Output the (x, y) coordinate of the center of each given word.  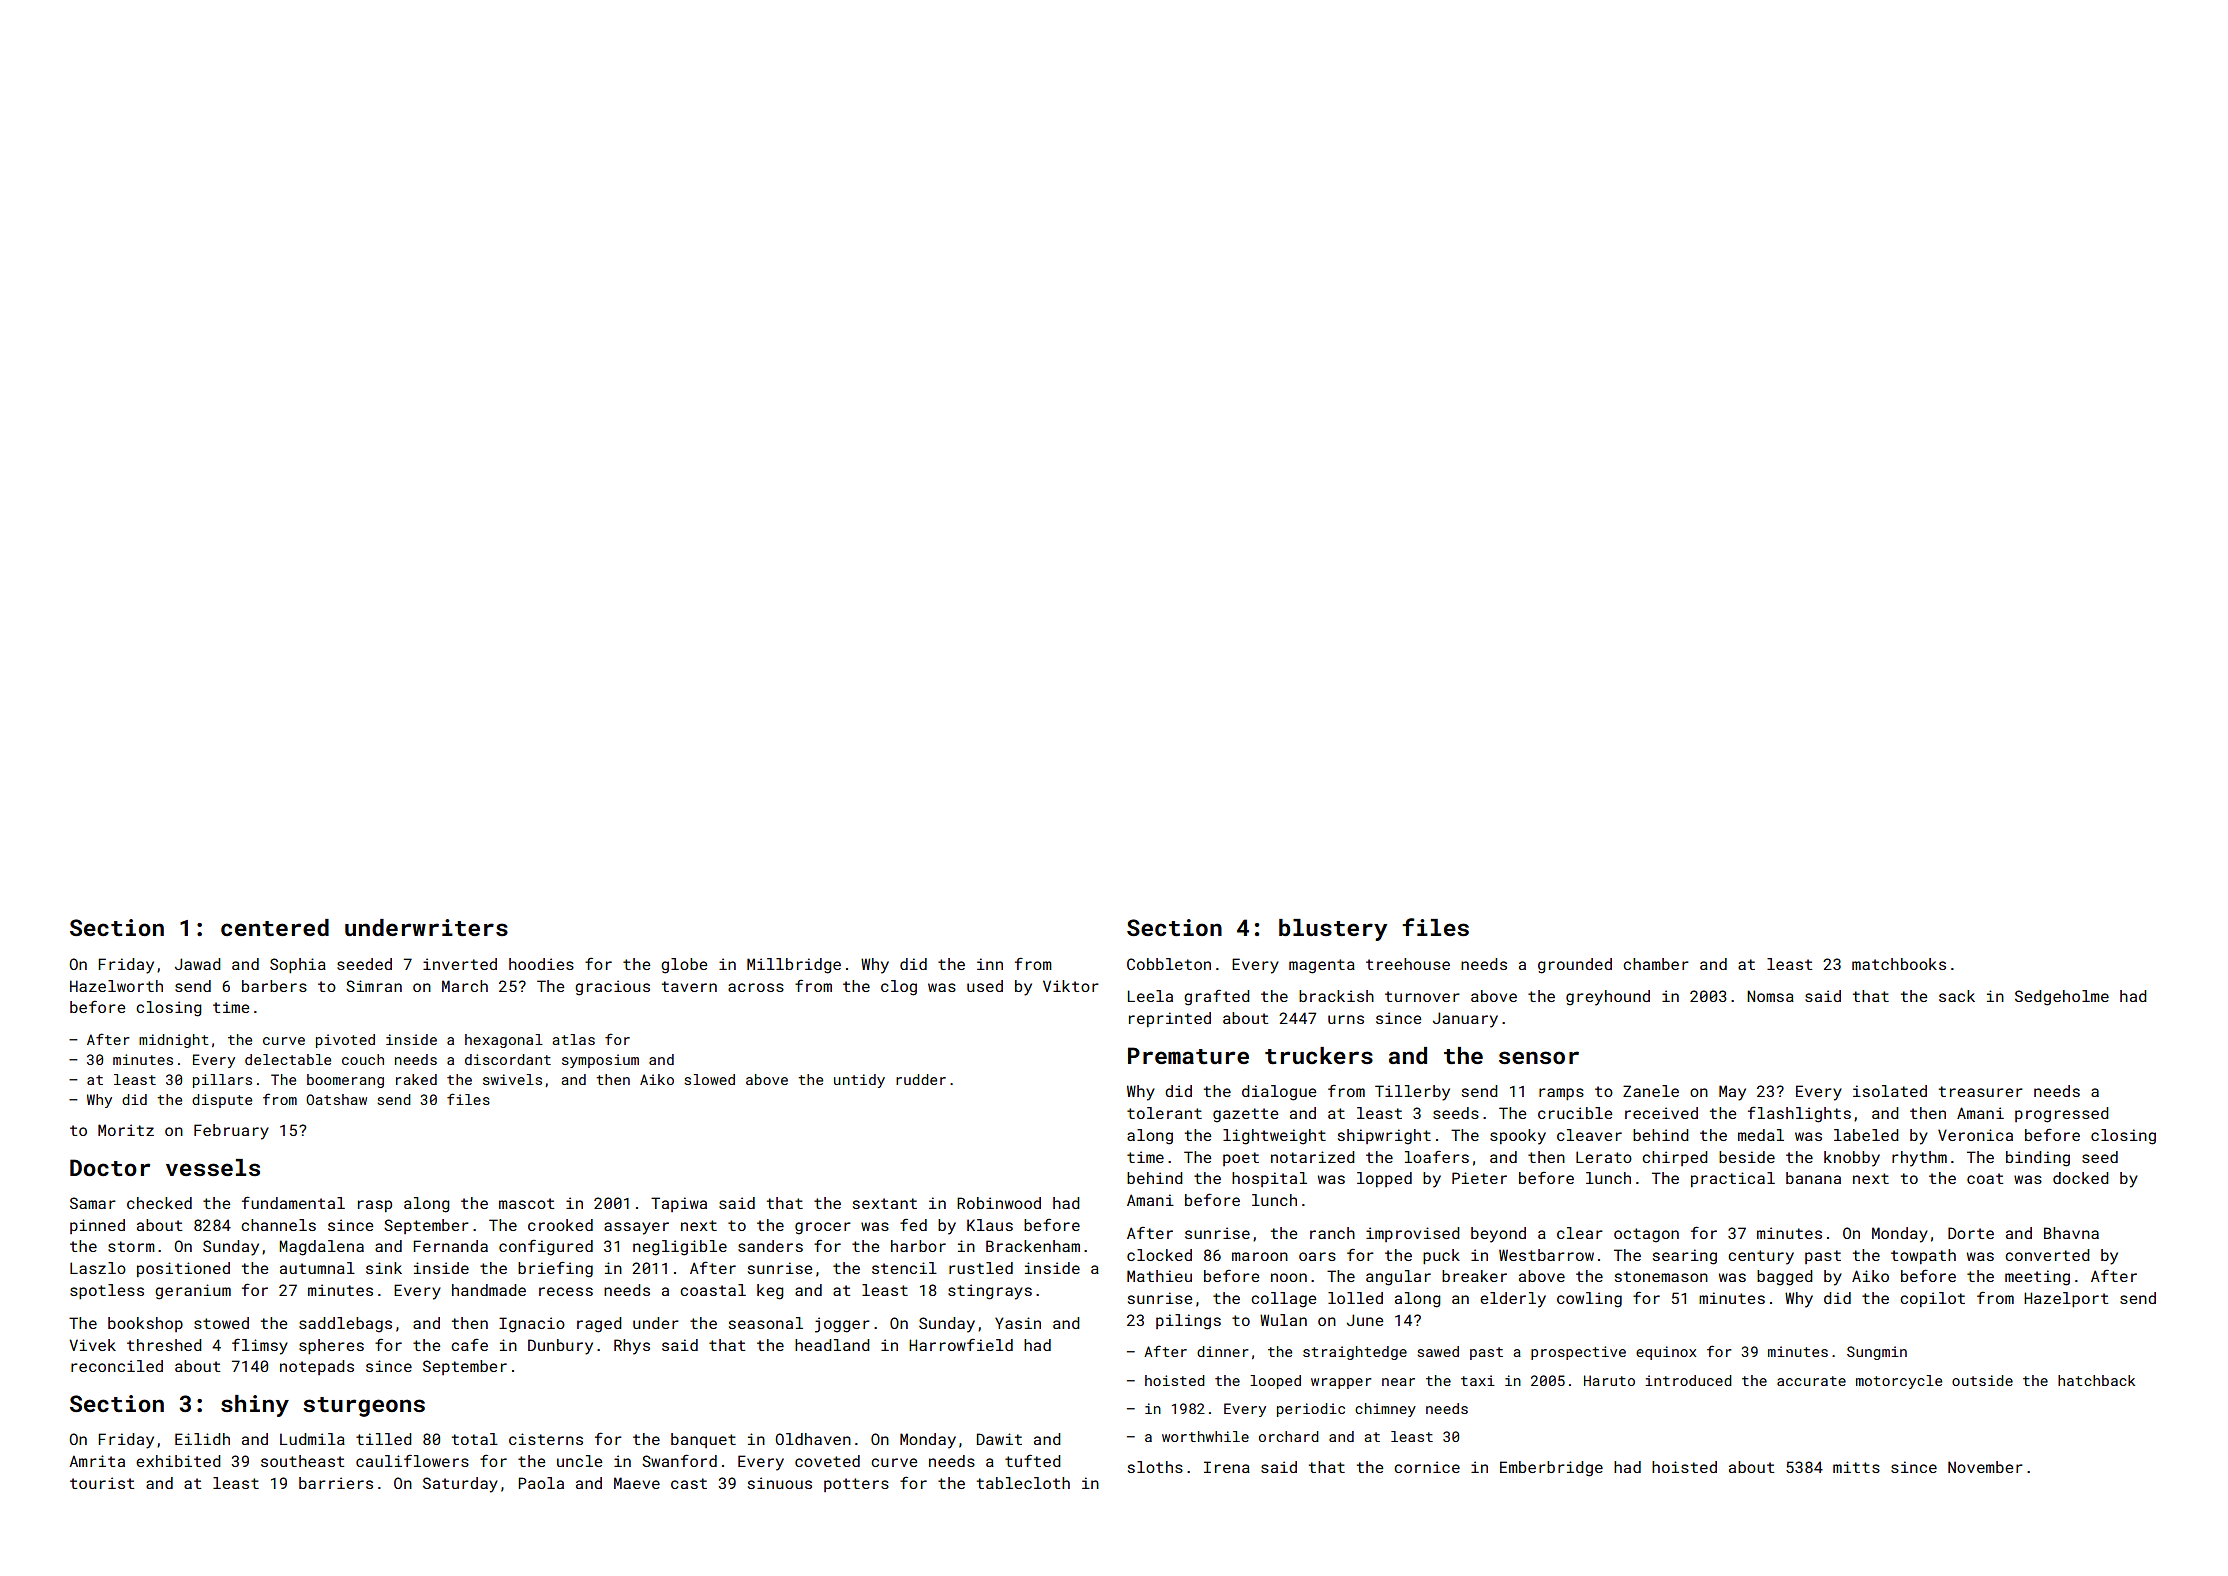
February (231, 1132)
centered (275, 927)
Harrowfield (961, 1344)
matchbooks (1899, 964)
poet (1241, 1159)
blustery (1333, 930)
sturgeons (364, 1407)
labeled (1866, 1135)
